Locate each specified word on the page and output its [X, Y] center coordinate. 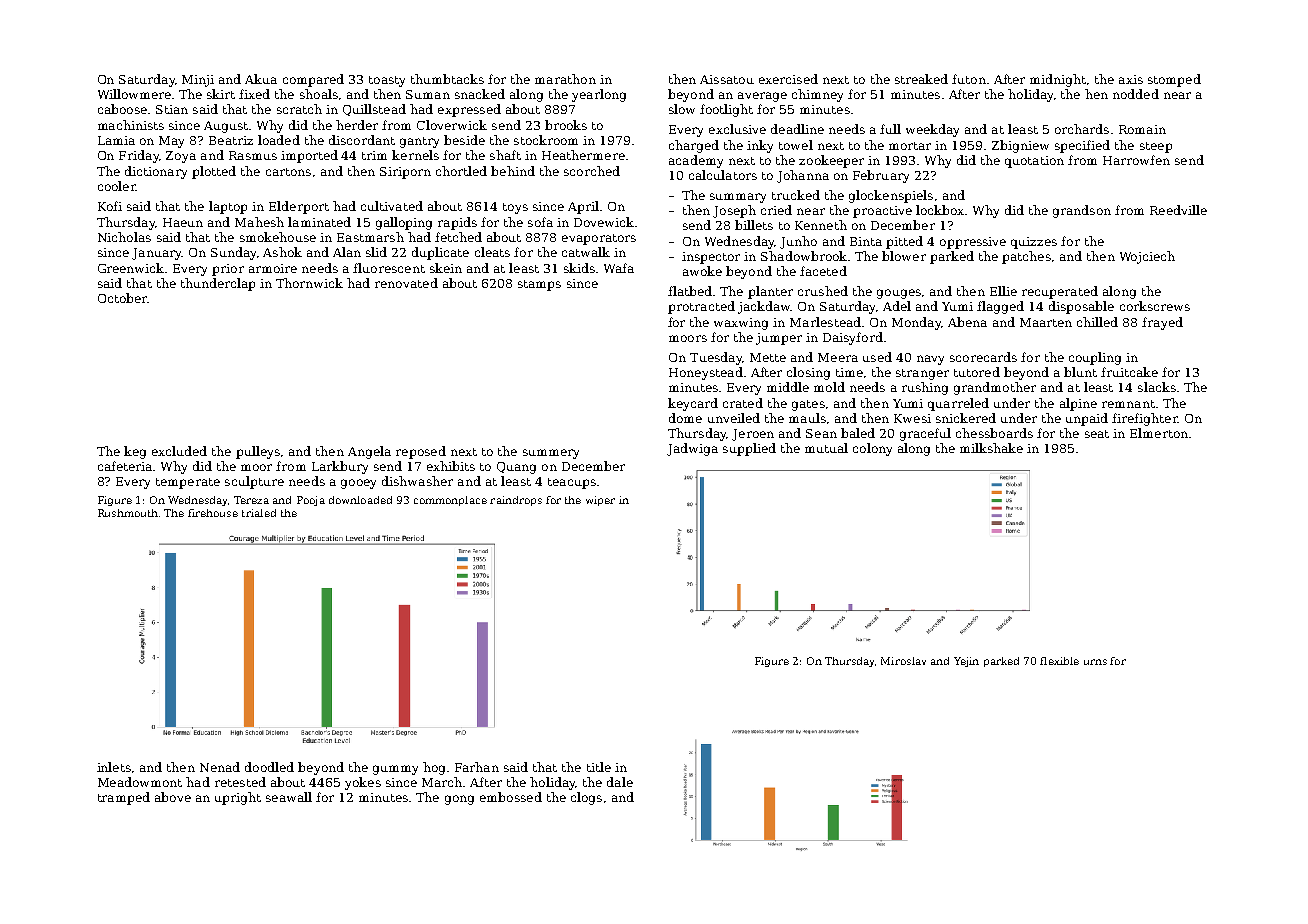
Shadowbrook [804, 256]
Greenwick [131, 268]
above [173, 797]
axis [1131, 79]
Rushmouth [128, 513]
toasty [387, 81]
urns [1095, 662]
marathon [565, 79]
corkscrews [1155, 306]
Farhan [477, 767]
